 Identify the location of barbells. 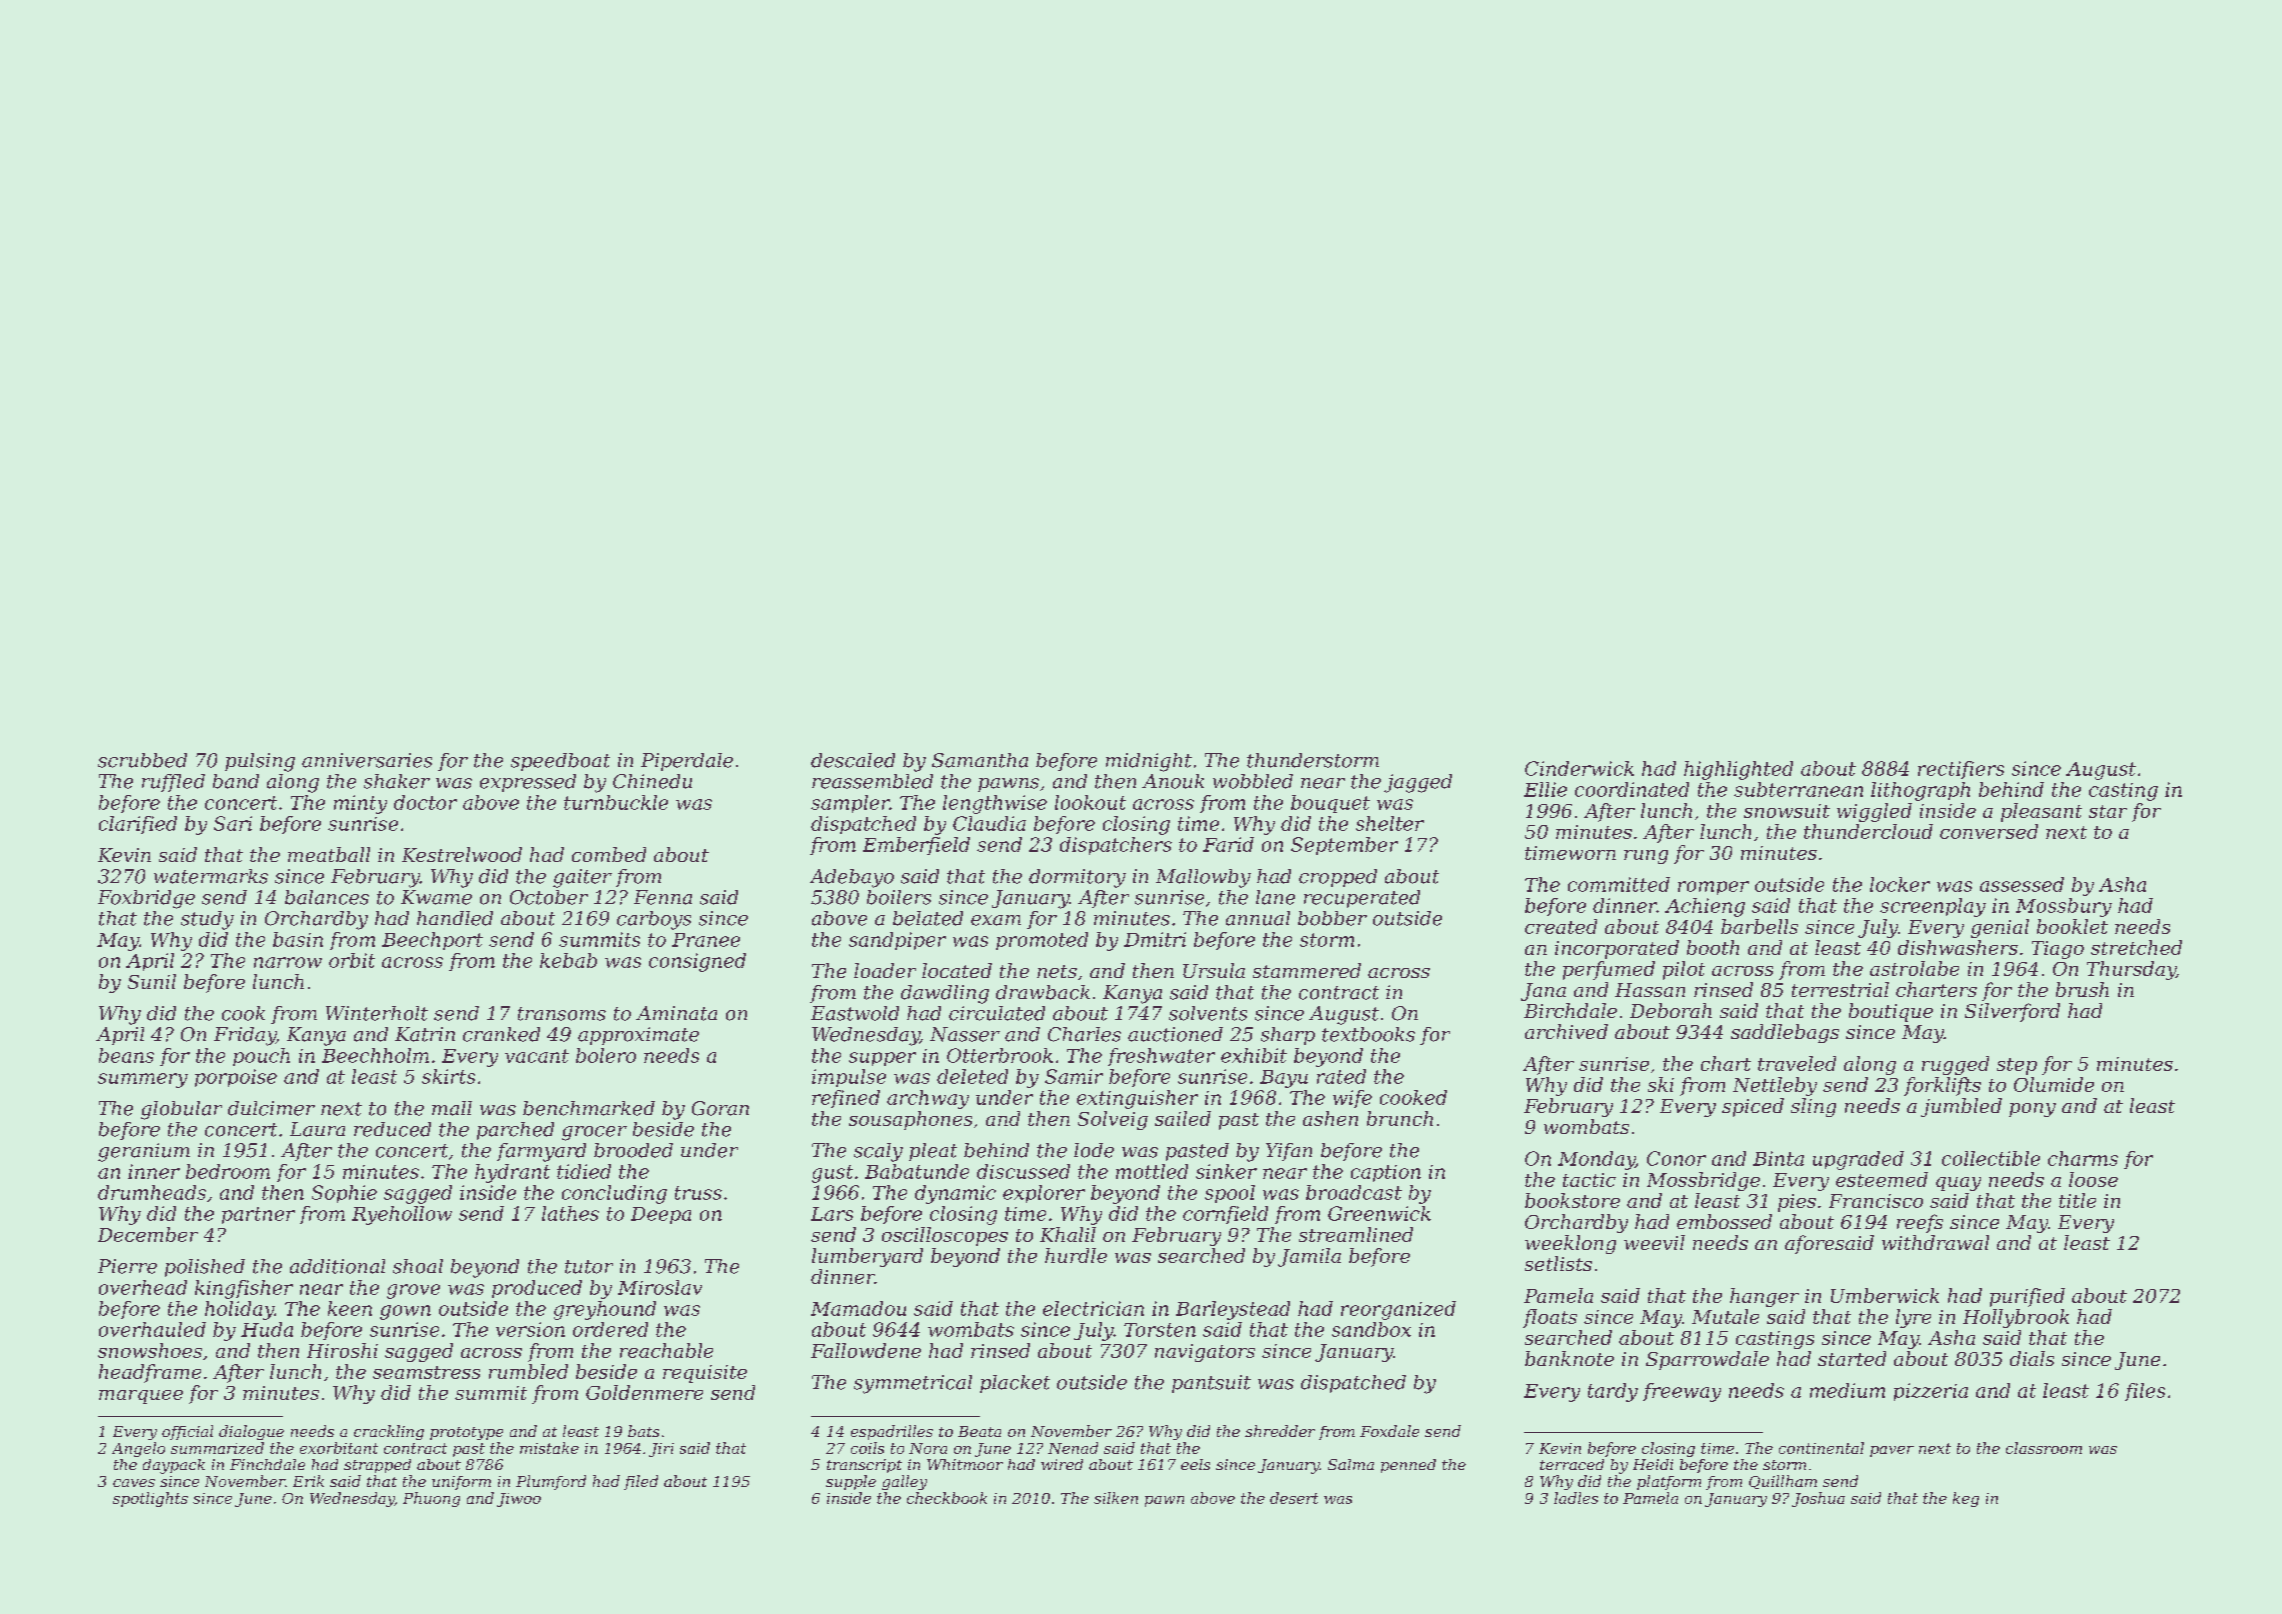
(1759, 926).
